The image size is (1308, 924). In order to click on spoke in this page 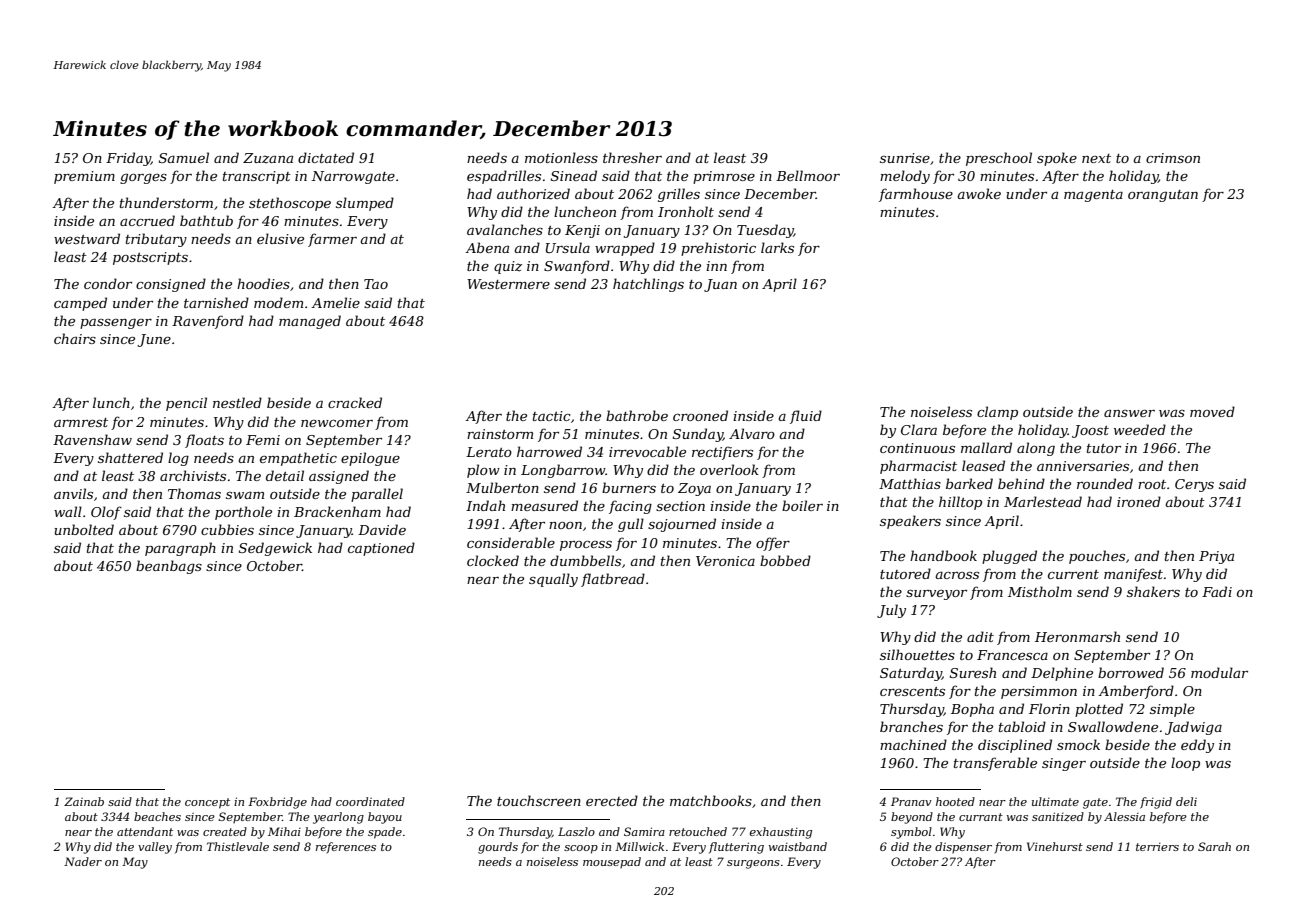, I will do `click(1057, 159)`.
